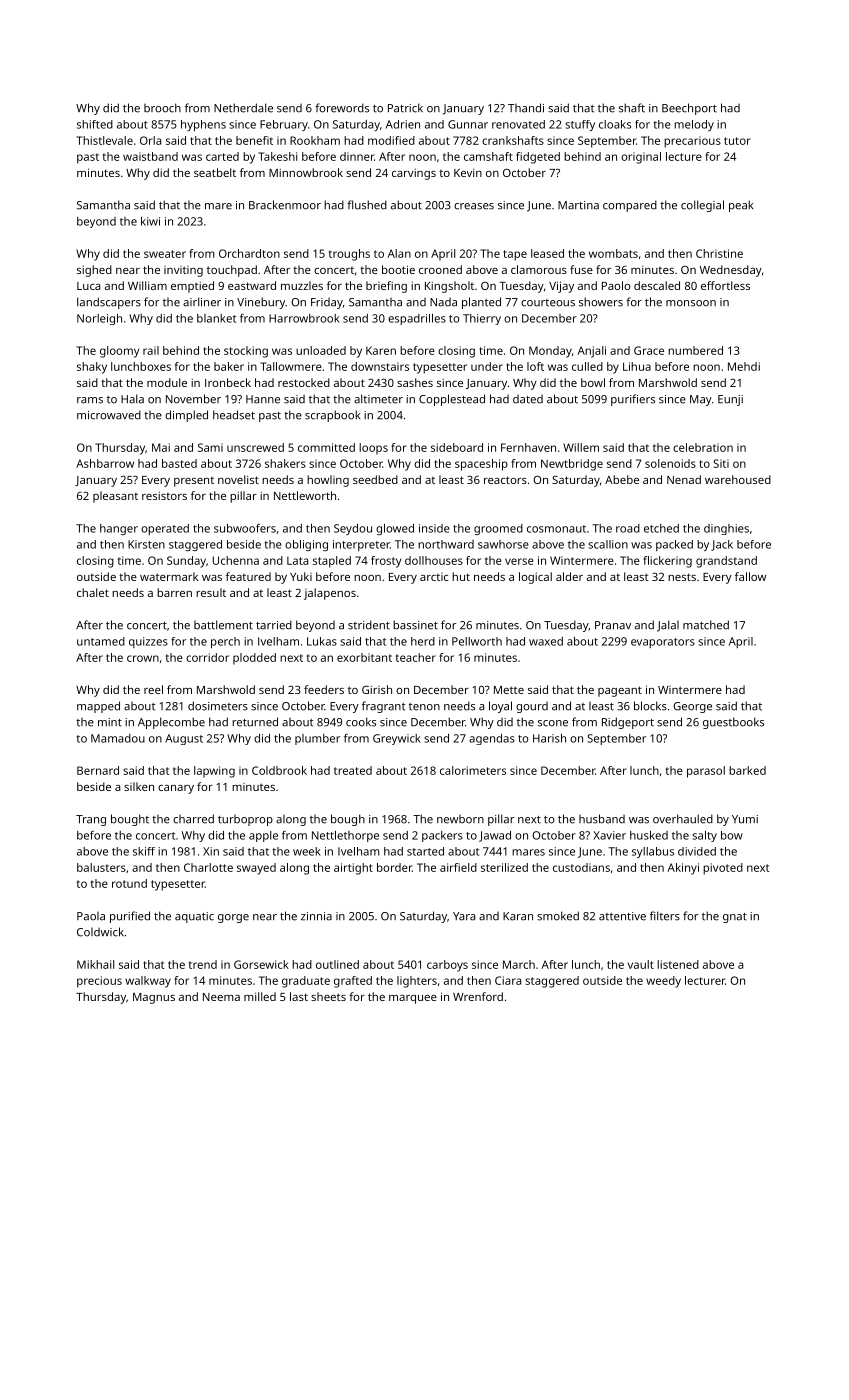  I want to click on operated, so click(165, 529).
